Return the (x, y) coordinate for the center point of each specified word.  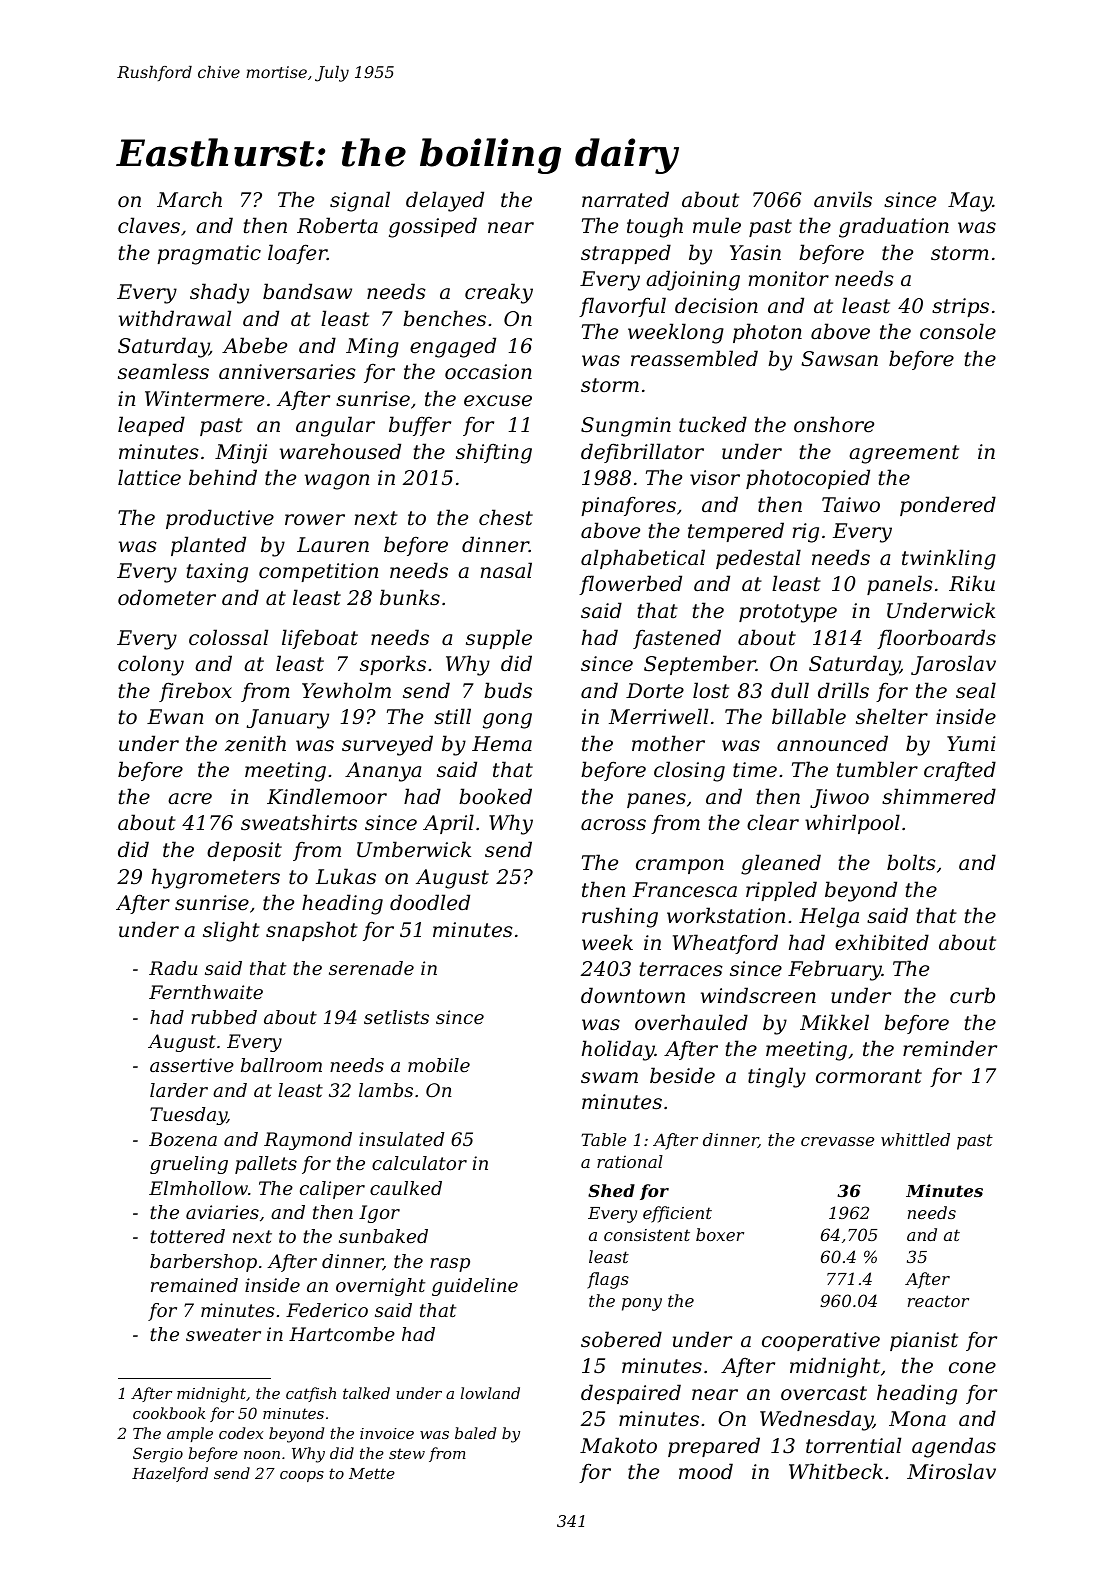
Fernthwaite (206, 992)
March (189, 199)
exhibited (882, 942)
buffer (420, 426)
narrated (625, 199)
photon (767, 333)
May (970, 202)
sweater (223, 1334)
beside (682, 1075)
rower (315, 520)
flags (608, 1280)
